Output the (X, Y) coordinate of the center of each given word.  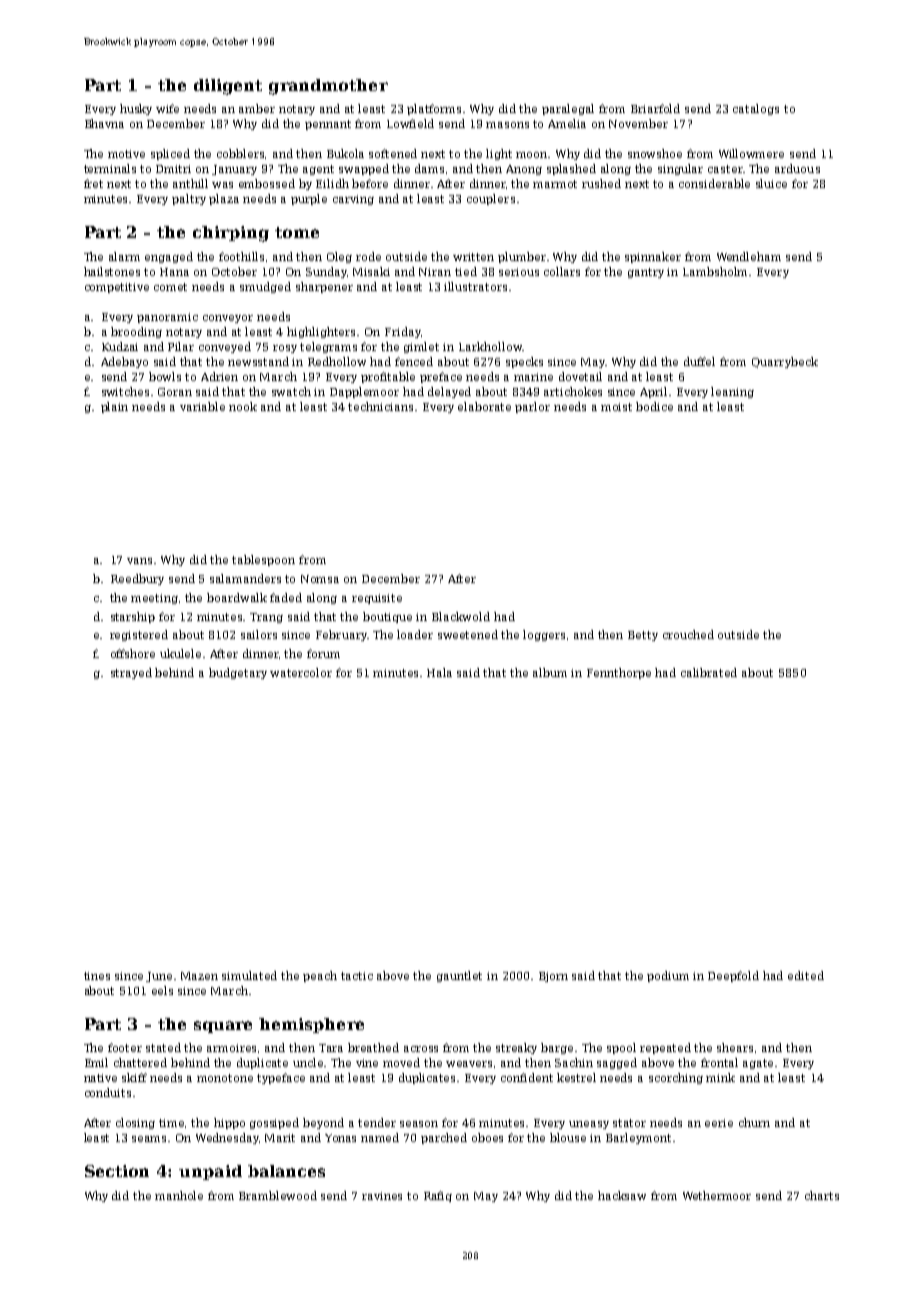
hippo (229, 1123)
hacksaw (622, 1195)
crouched (688, 634)
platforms (434, 109)
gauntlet (459, 976)
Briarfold (655, 108)
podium (668, 976)
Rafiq (438, 1196)
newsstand (258, 361)
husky (136, 109)
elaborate (484, 406)
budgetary (238, 673)
